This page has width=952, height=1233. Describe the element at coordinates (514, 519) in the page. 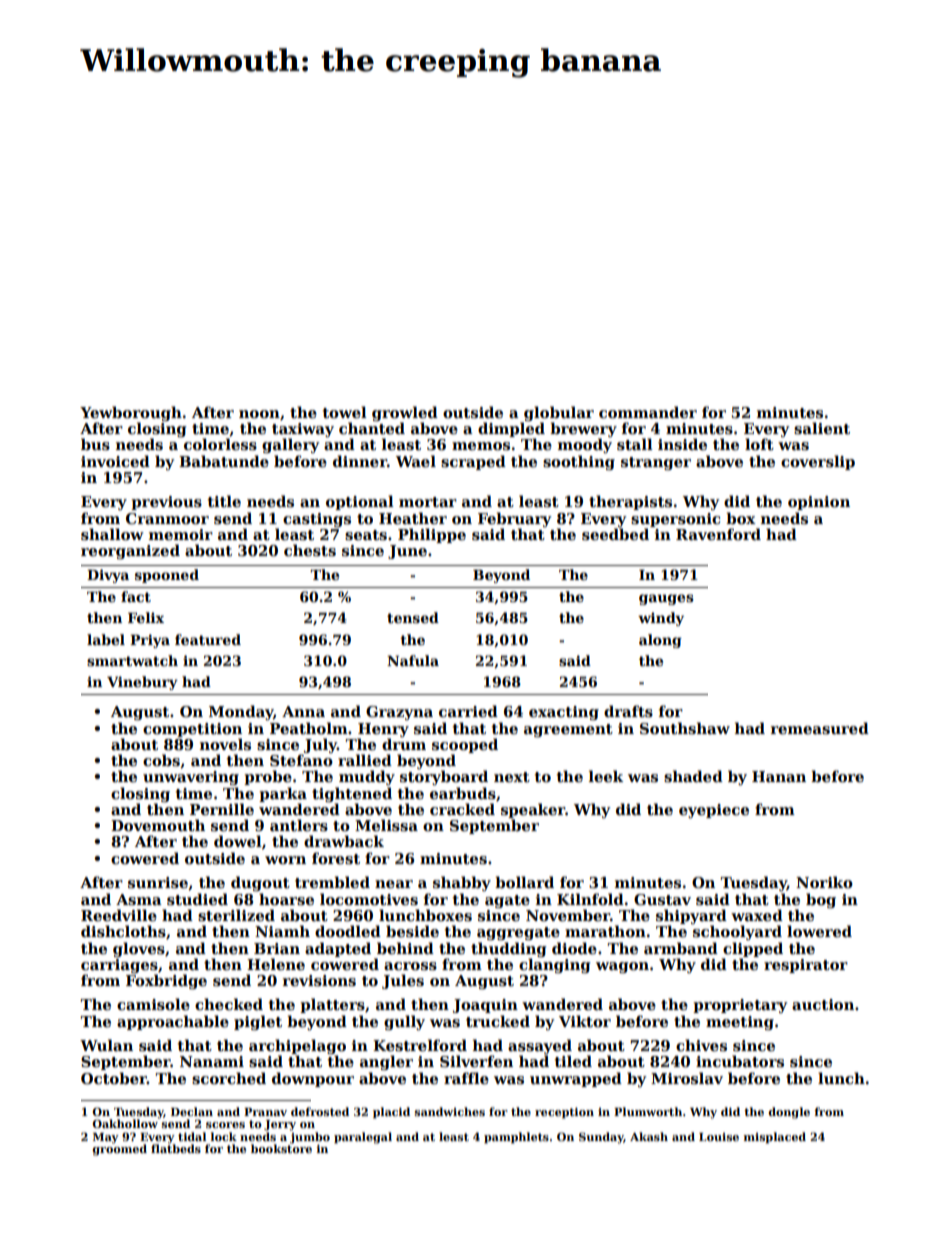

I see `February` at that location.
